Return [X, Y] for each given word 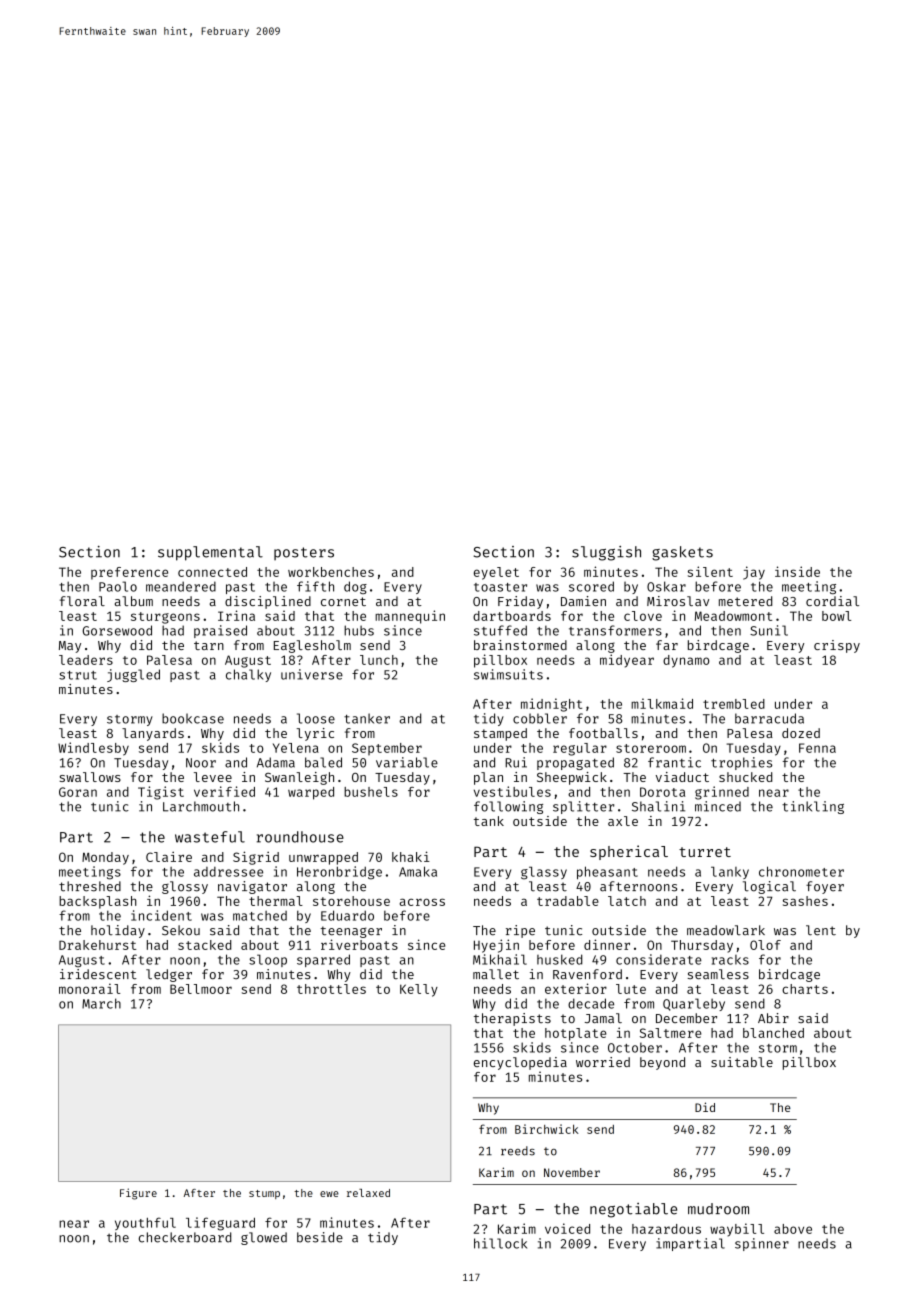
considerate [659, 959]
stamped [500, 734]
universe [312, 674]
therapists [512, 1019]
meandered [181, 586]
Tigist [161, 793]
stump [264, 1194]
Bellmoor [201, 989]
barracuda [769, 718]
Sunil [769, 630]
